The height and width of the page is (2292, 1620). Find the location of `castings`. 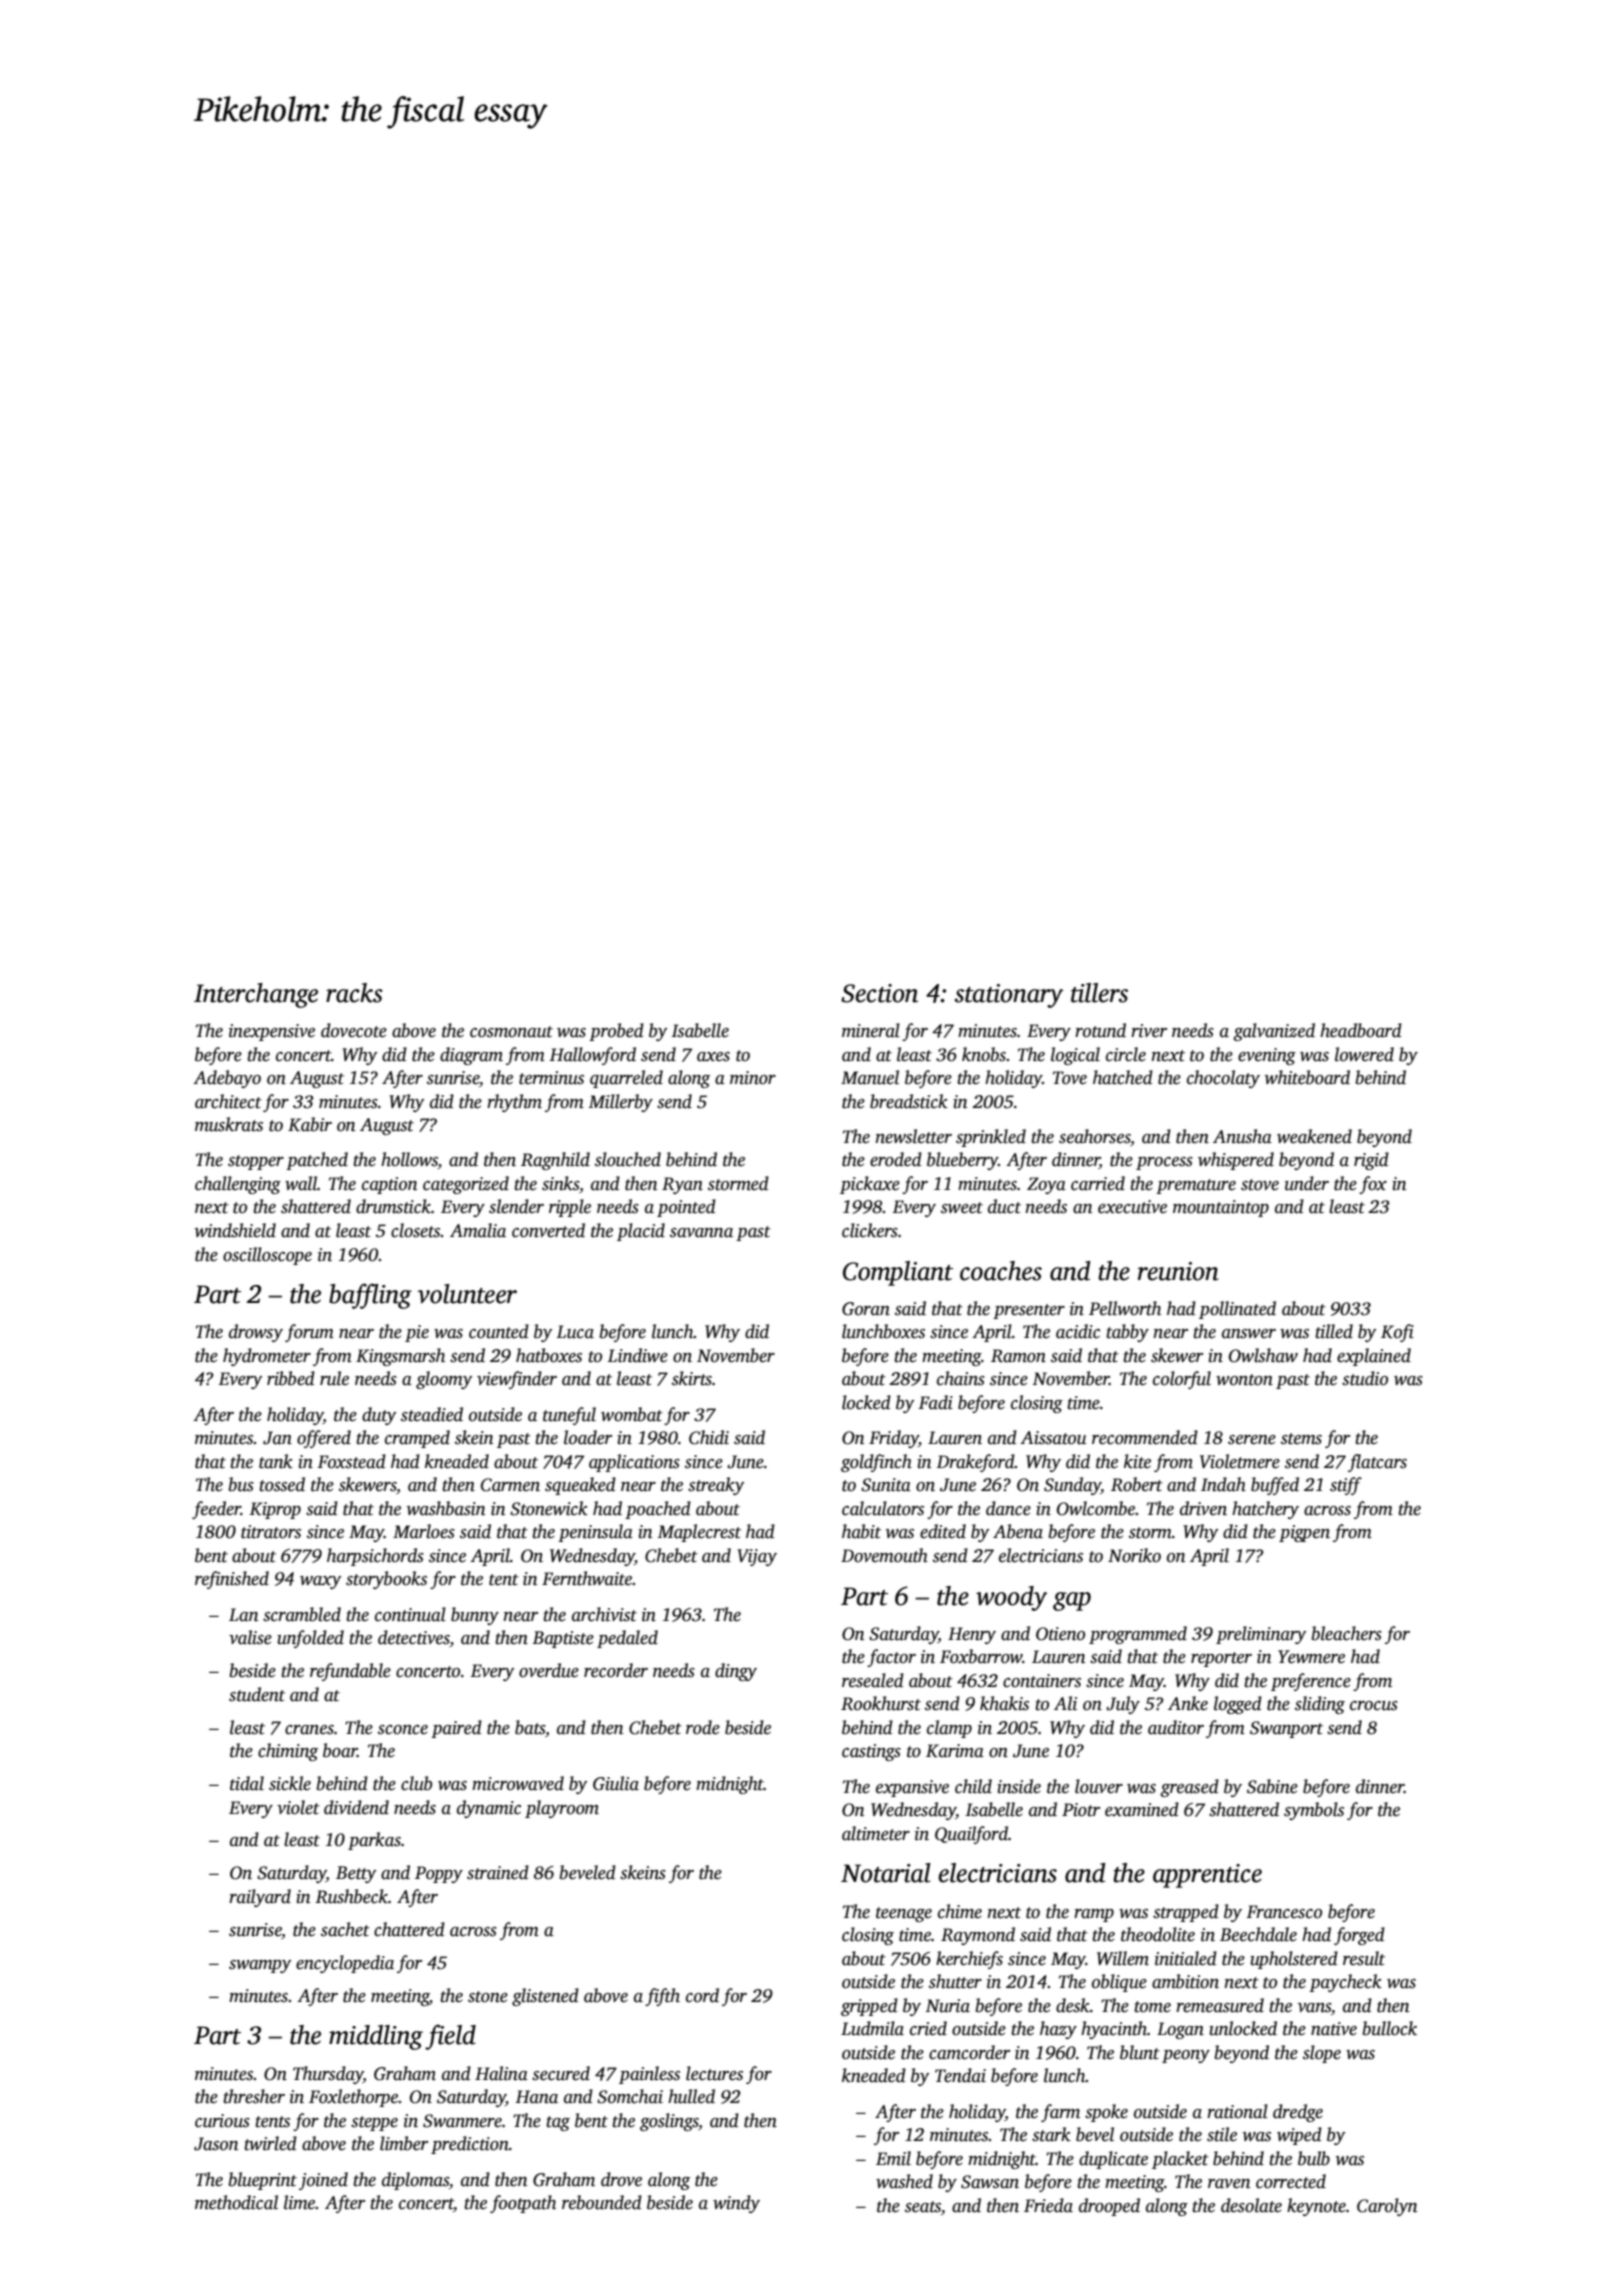

castings is located at coordinates (871, 1752).
